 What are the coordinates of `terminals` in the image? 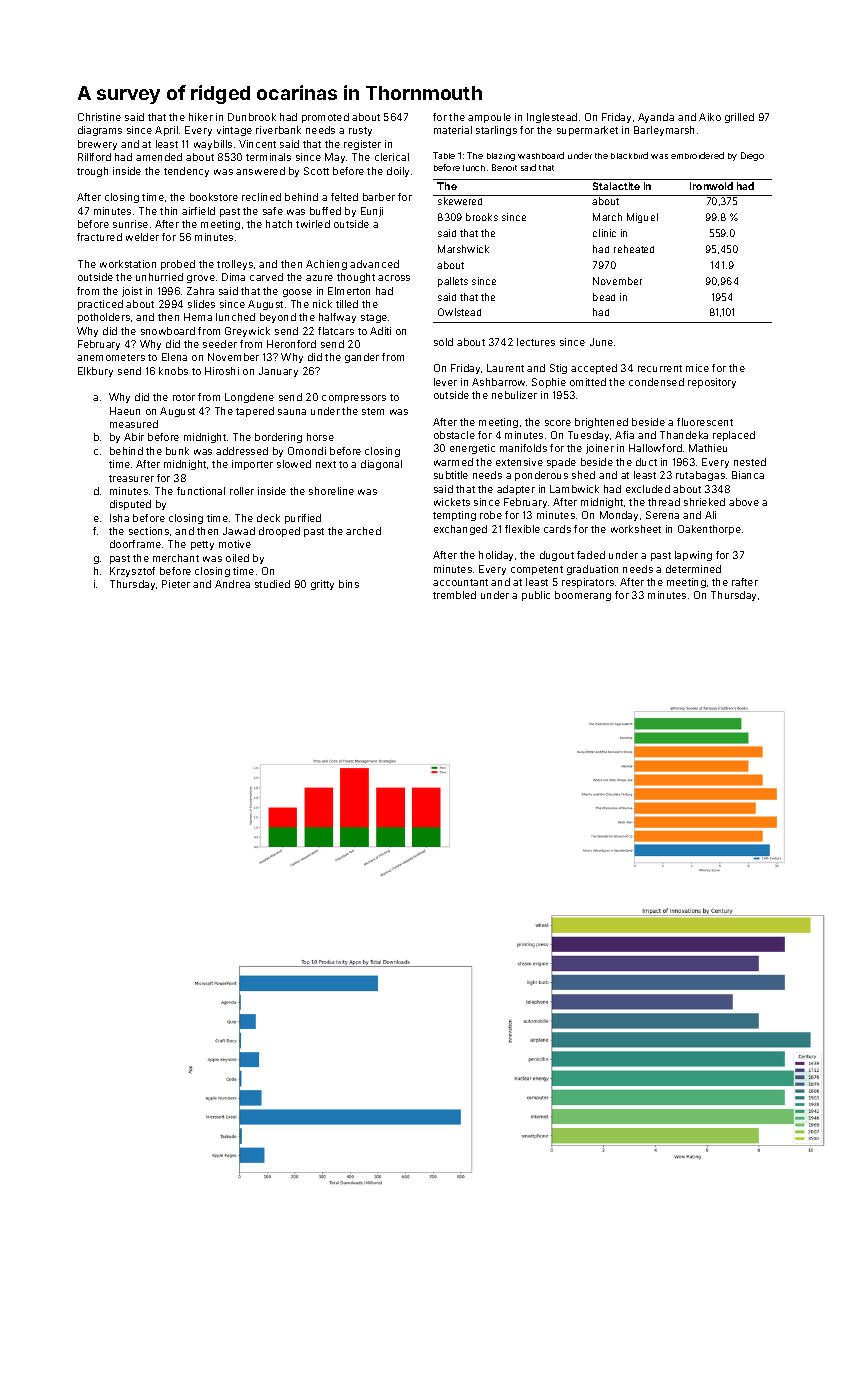 It's located at (268, 157).
